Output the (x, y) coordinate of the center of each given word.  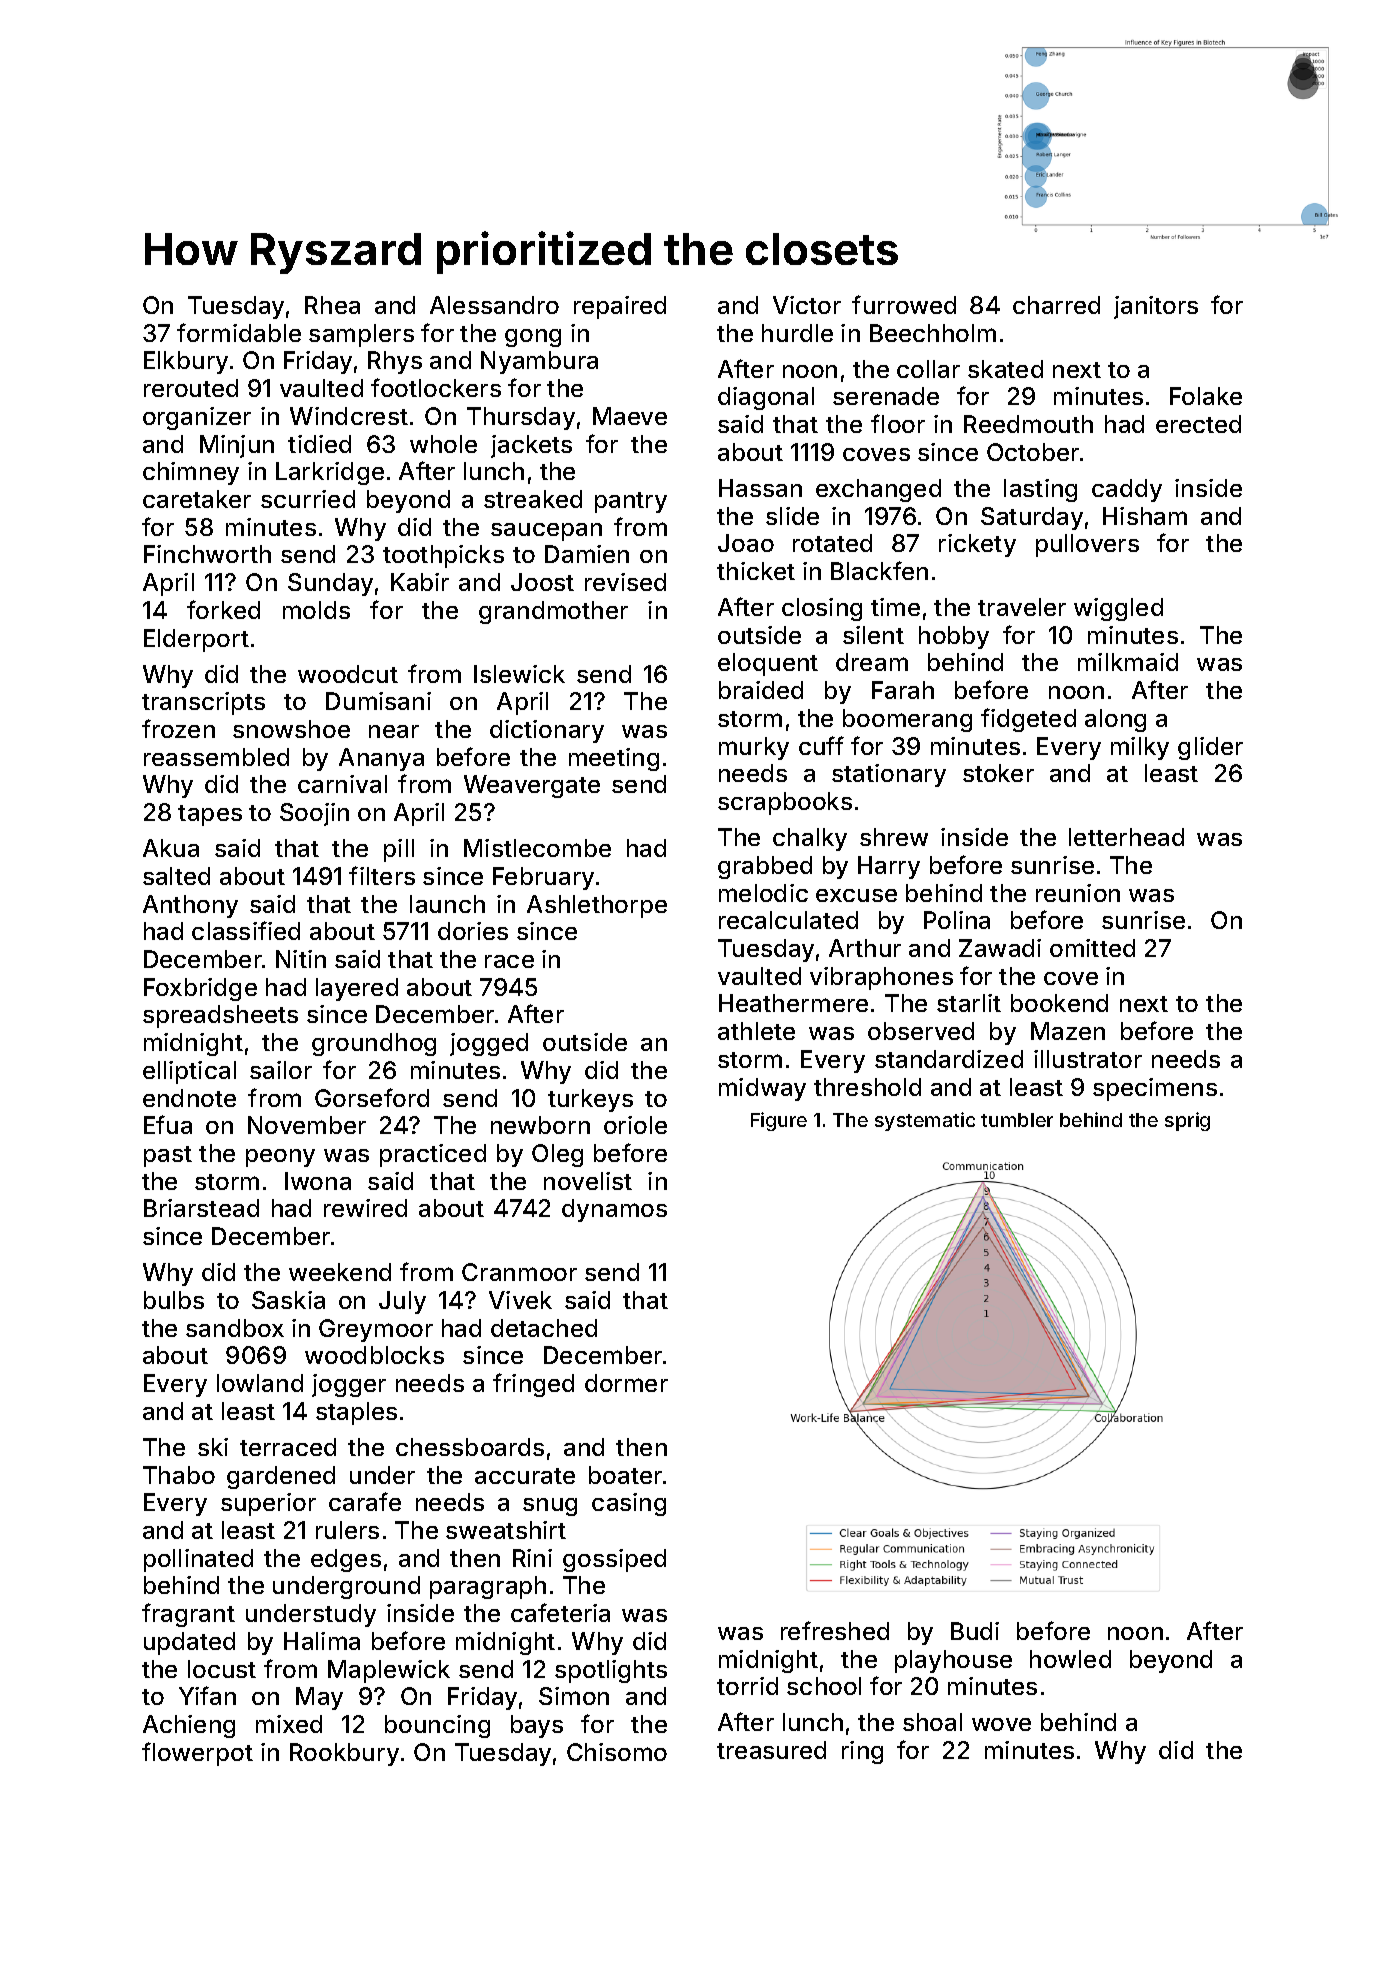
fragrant (188, 1615)
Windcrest (349, 416)
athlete (756, 1031)
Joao (746, 543)
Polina (957, 920)
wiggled (1118, 609)
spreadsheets (220, 1016)
